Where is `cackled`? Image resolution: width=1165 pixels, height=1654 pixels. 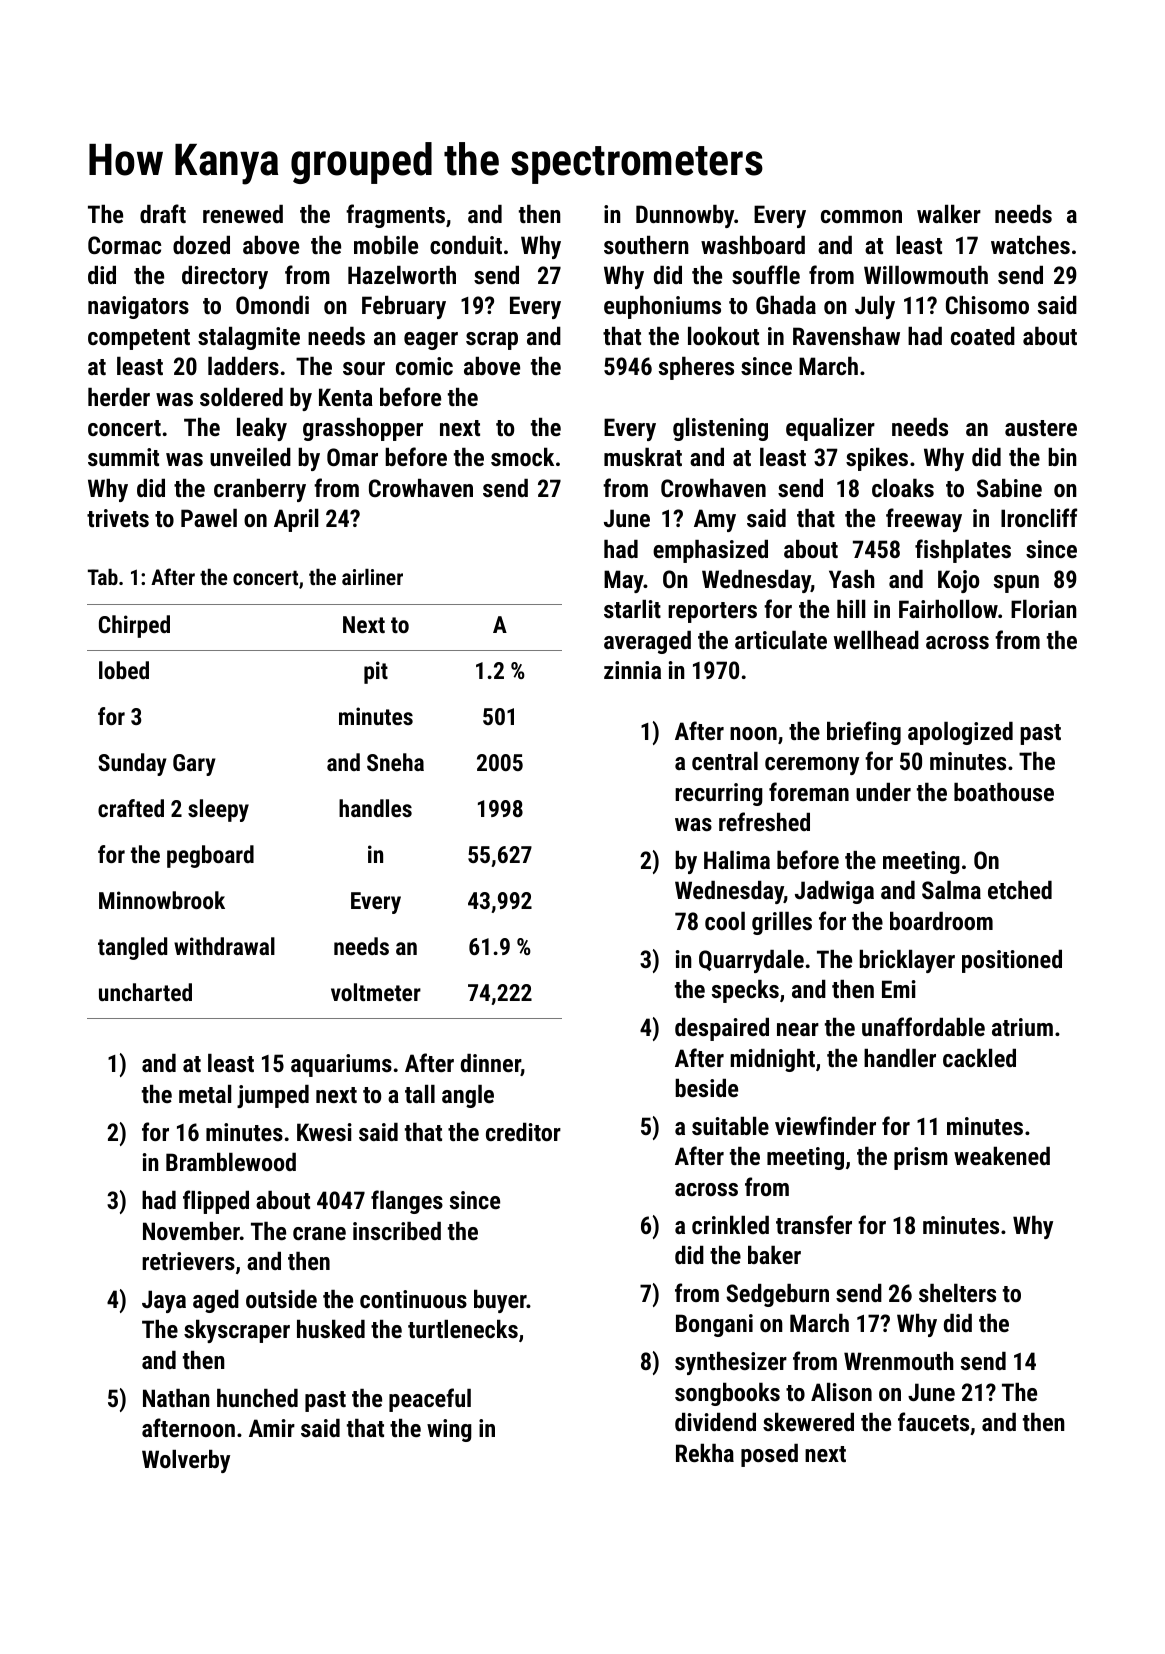 cackled is located at coordinates (979, 1057).
